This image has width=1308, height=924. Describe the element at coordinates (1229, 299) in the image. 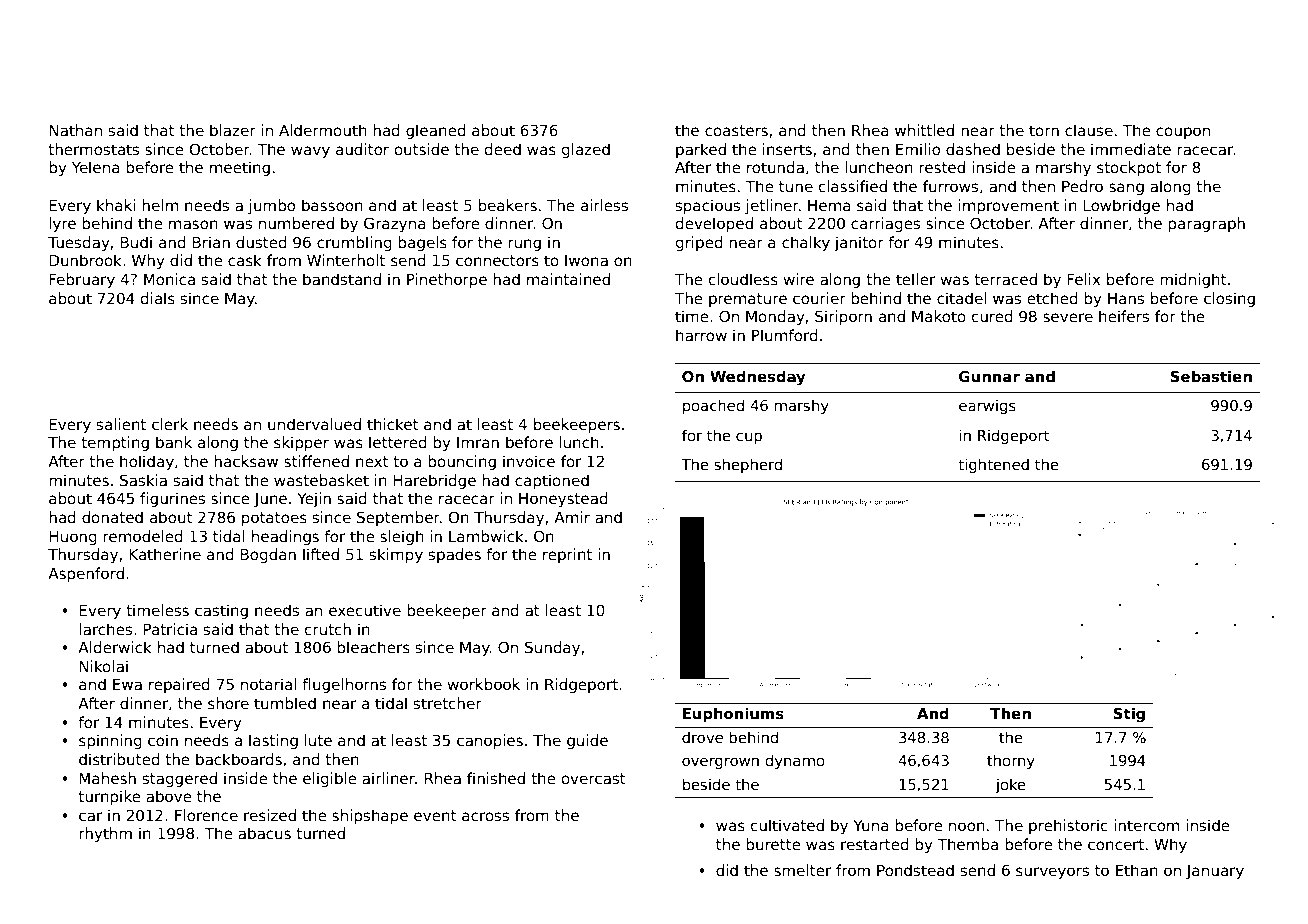

I see `closing` at that location.
